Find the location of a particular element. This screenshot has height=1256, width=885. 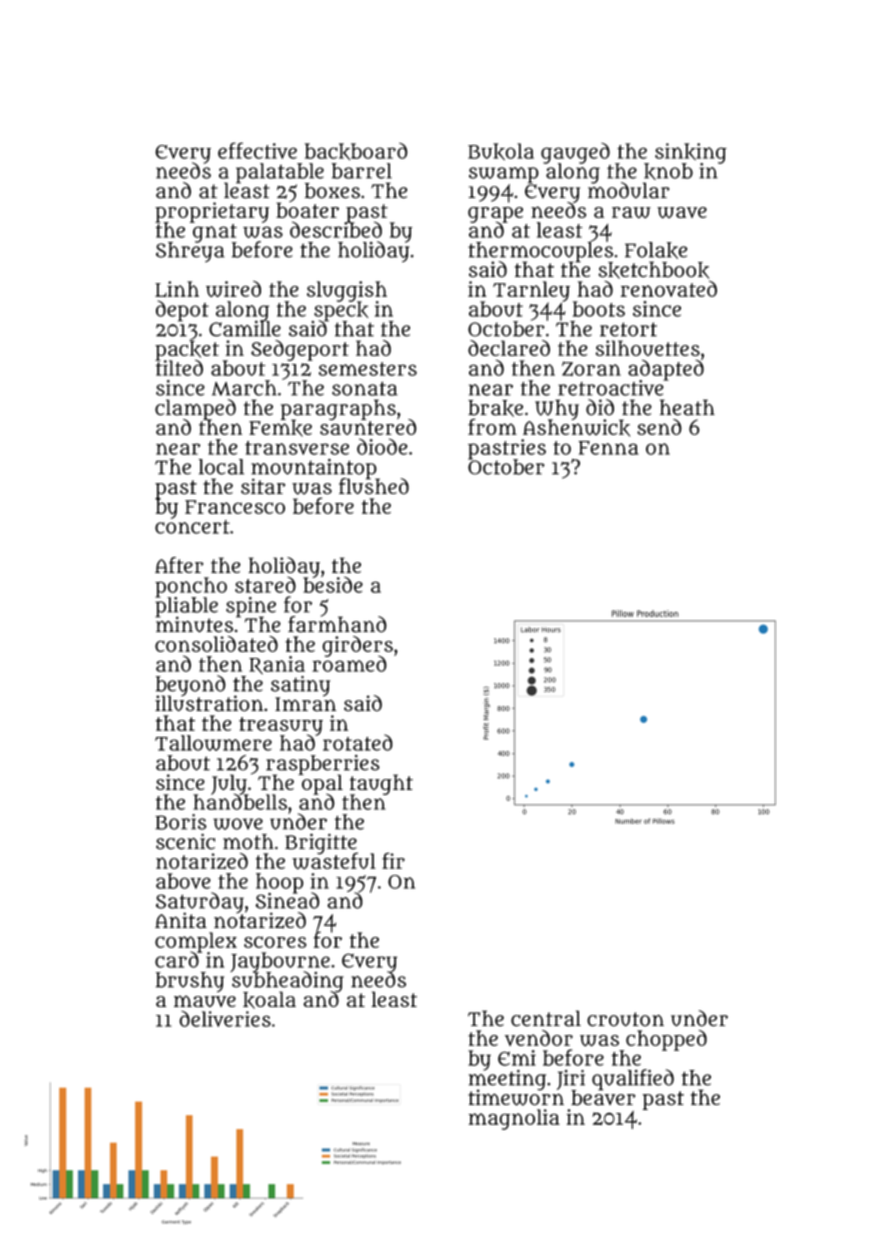

Fenna is located at coordinates (609, 448).
